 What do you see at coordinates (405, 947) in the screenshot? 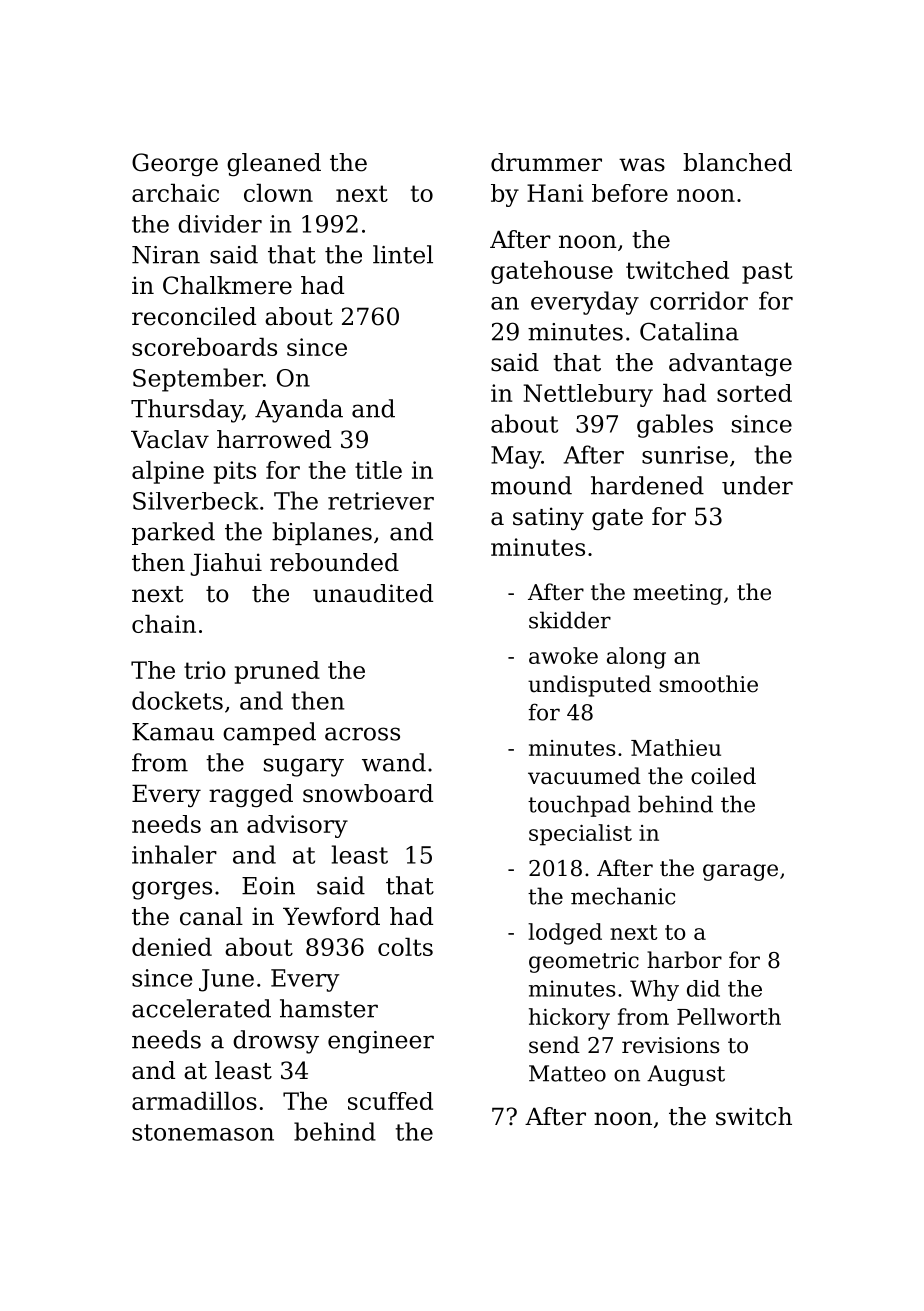
I see `colts` at bounding box center [405, 947].
